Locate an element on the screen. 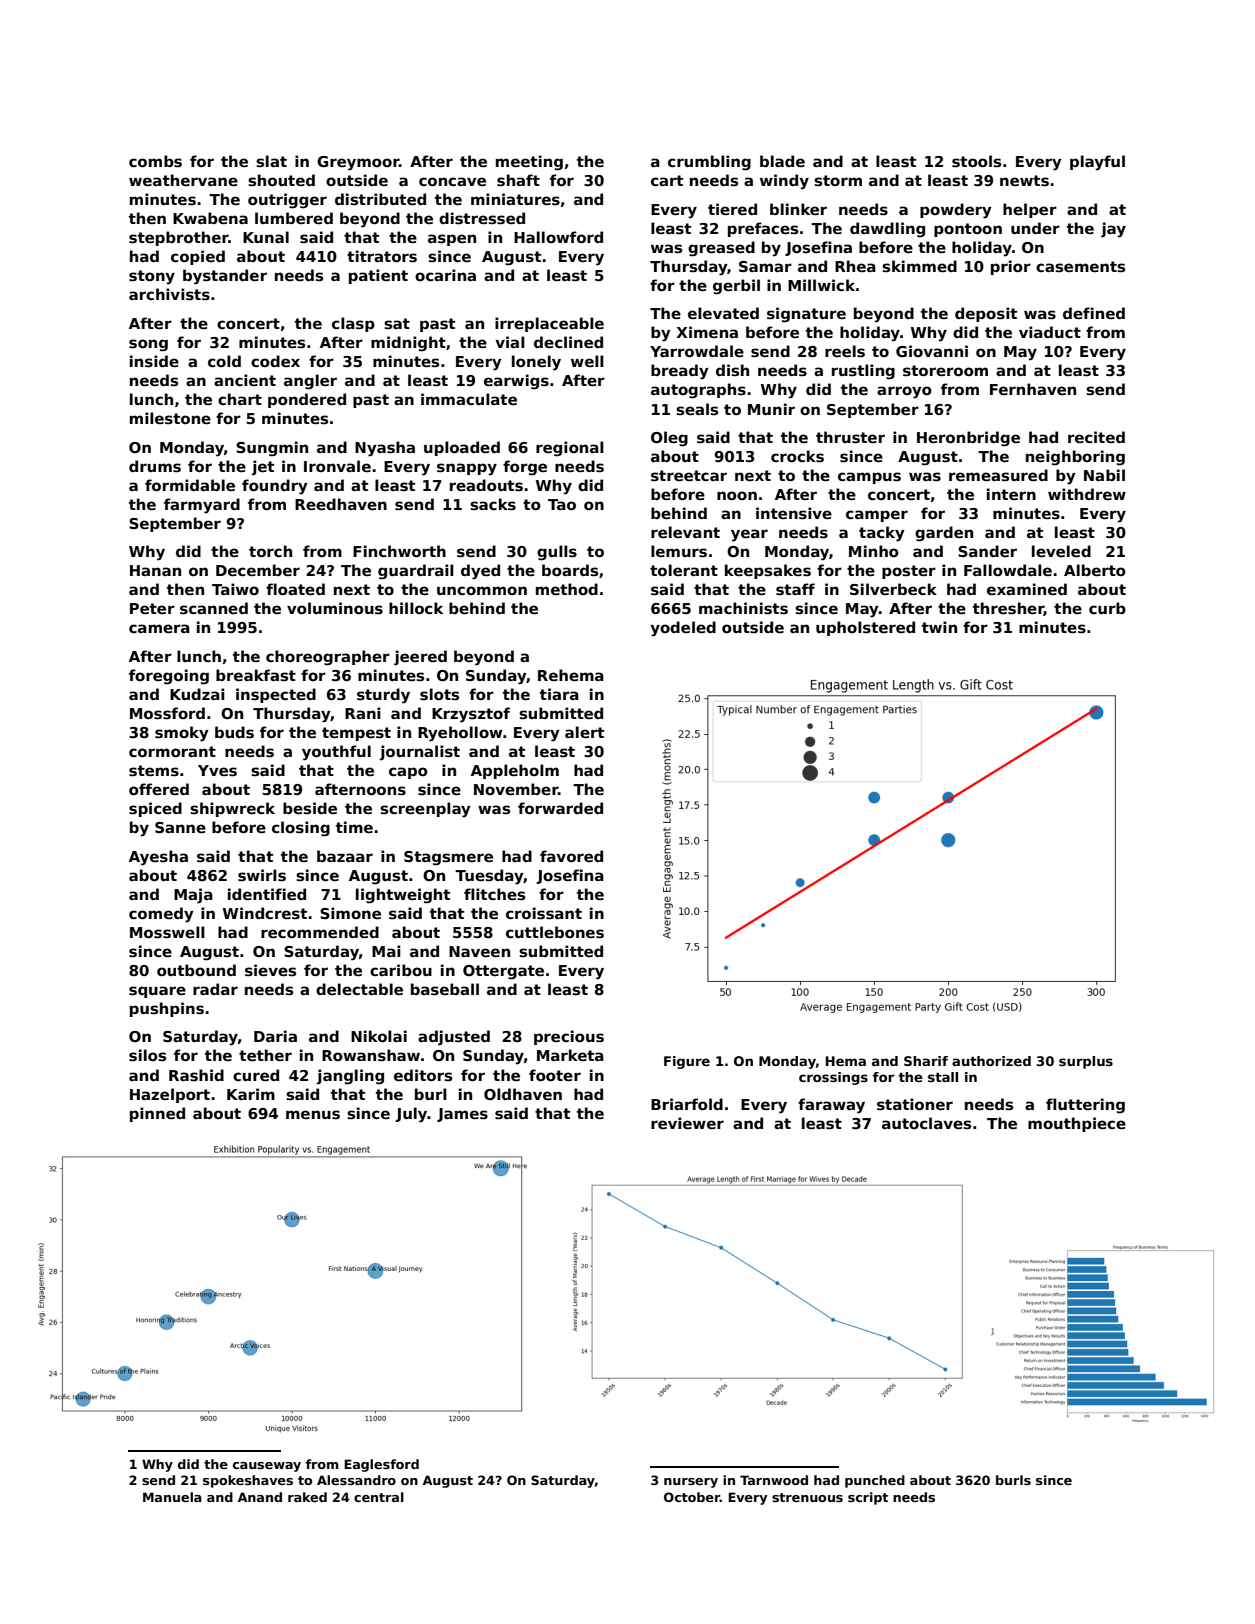  precious is located at coordinates (569, 1037).
